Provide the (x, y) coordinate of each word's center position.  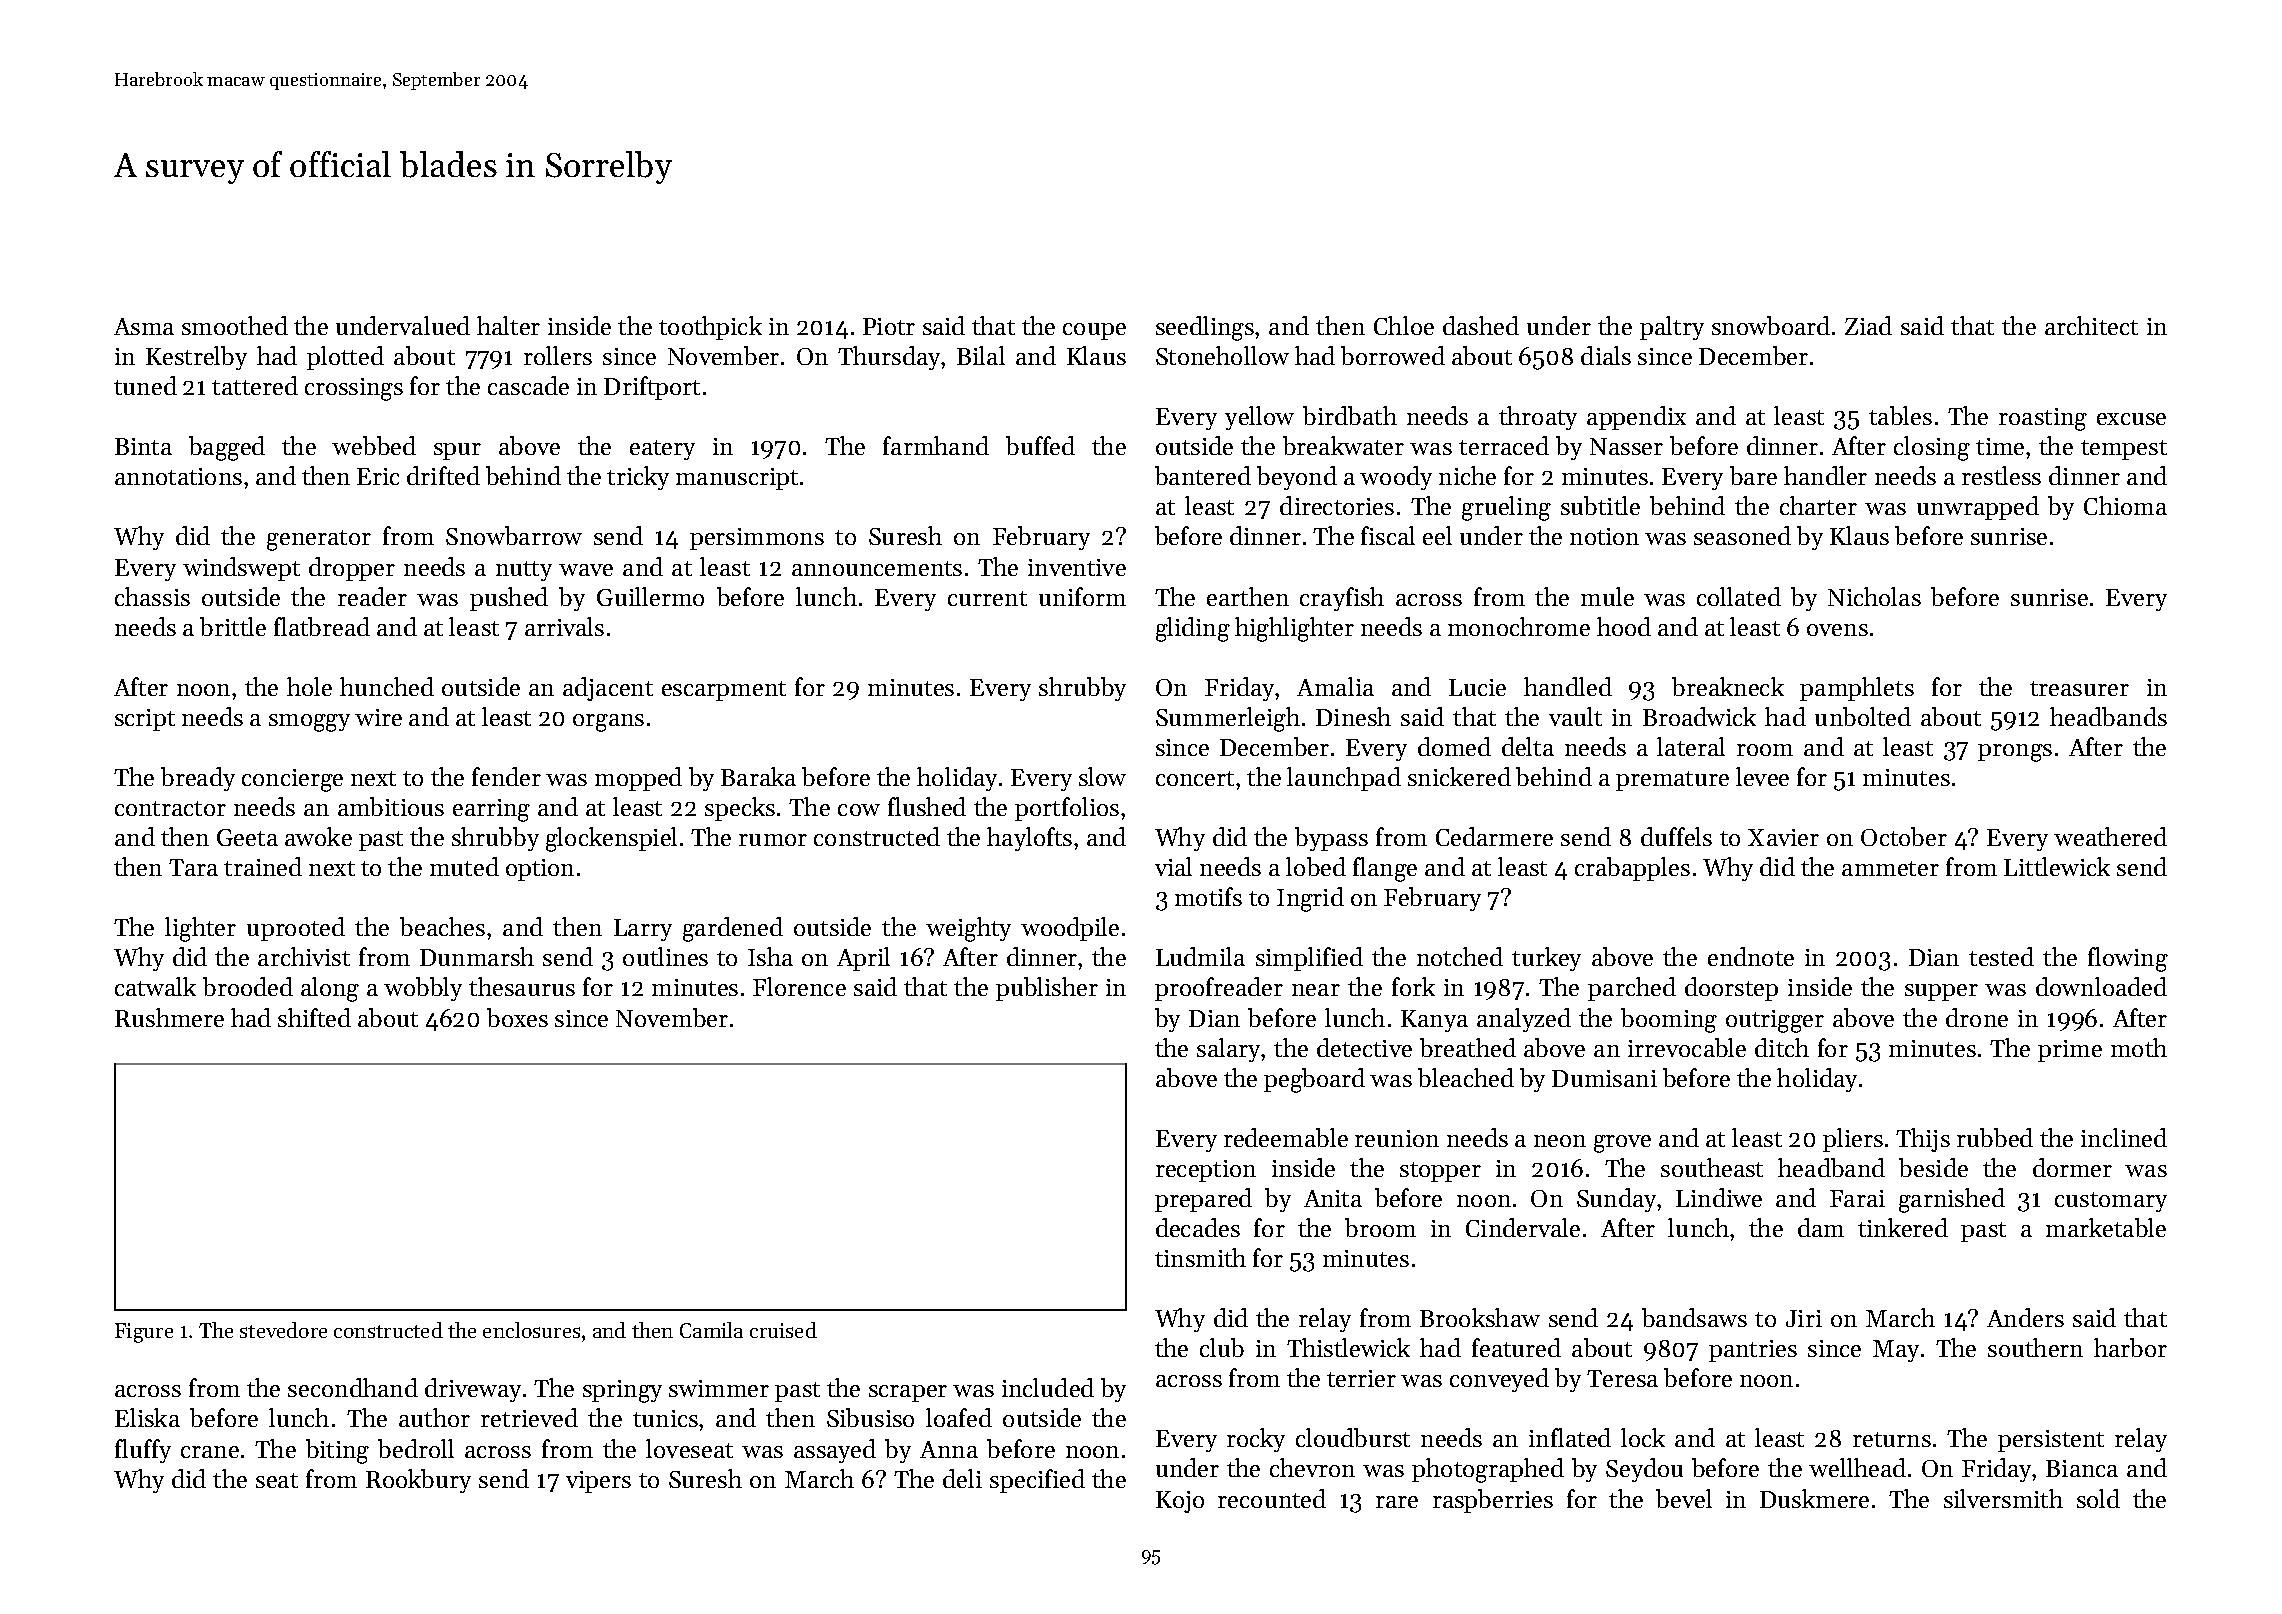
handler (1825, 475)
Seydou (1644, 1470)
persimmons (757, 539)
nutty (524, 571)
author (434, 1417)
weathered (2110, 836)
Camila (711, 1330)
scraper (908, 1393)
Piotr (889, 326)
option (540, 870)
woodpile (1070, 929)
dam (1821, 1227)
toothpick (710, 328)
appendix (1636, 418)
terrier (1361, 1378)
